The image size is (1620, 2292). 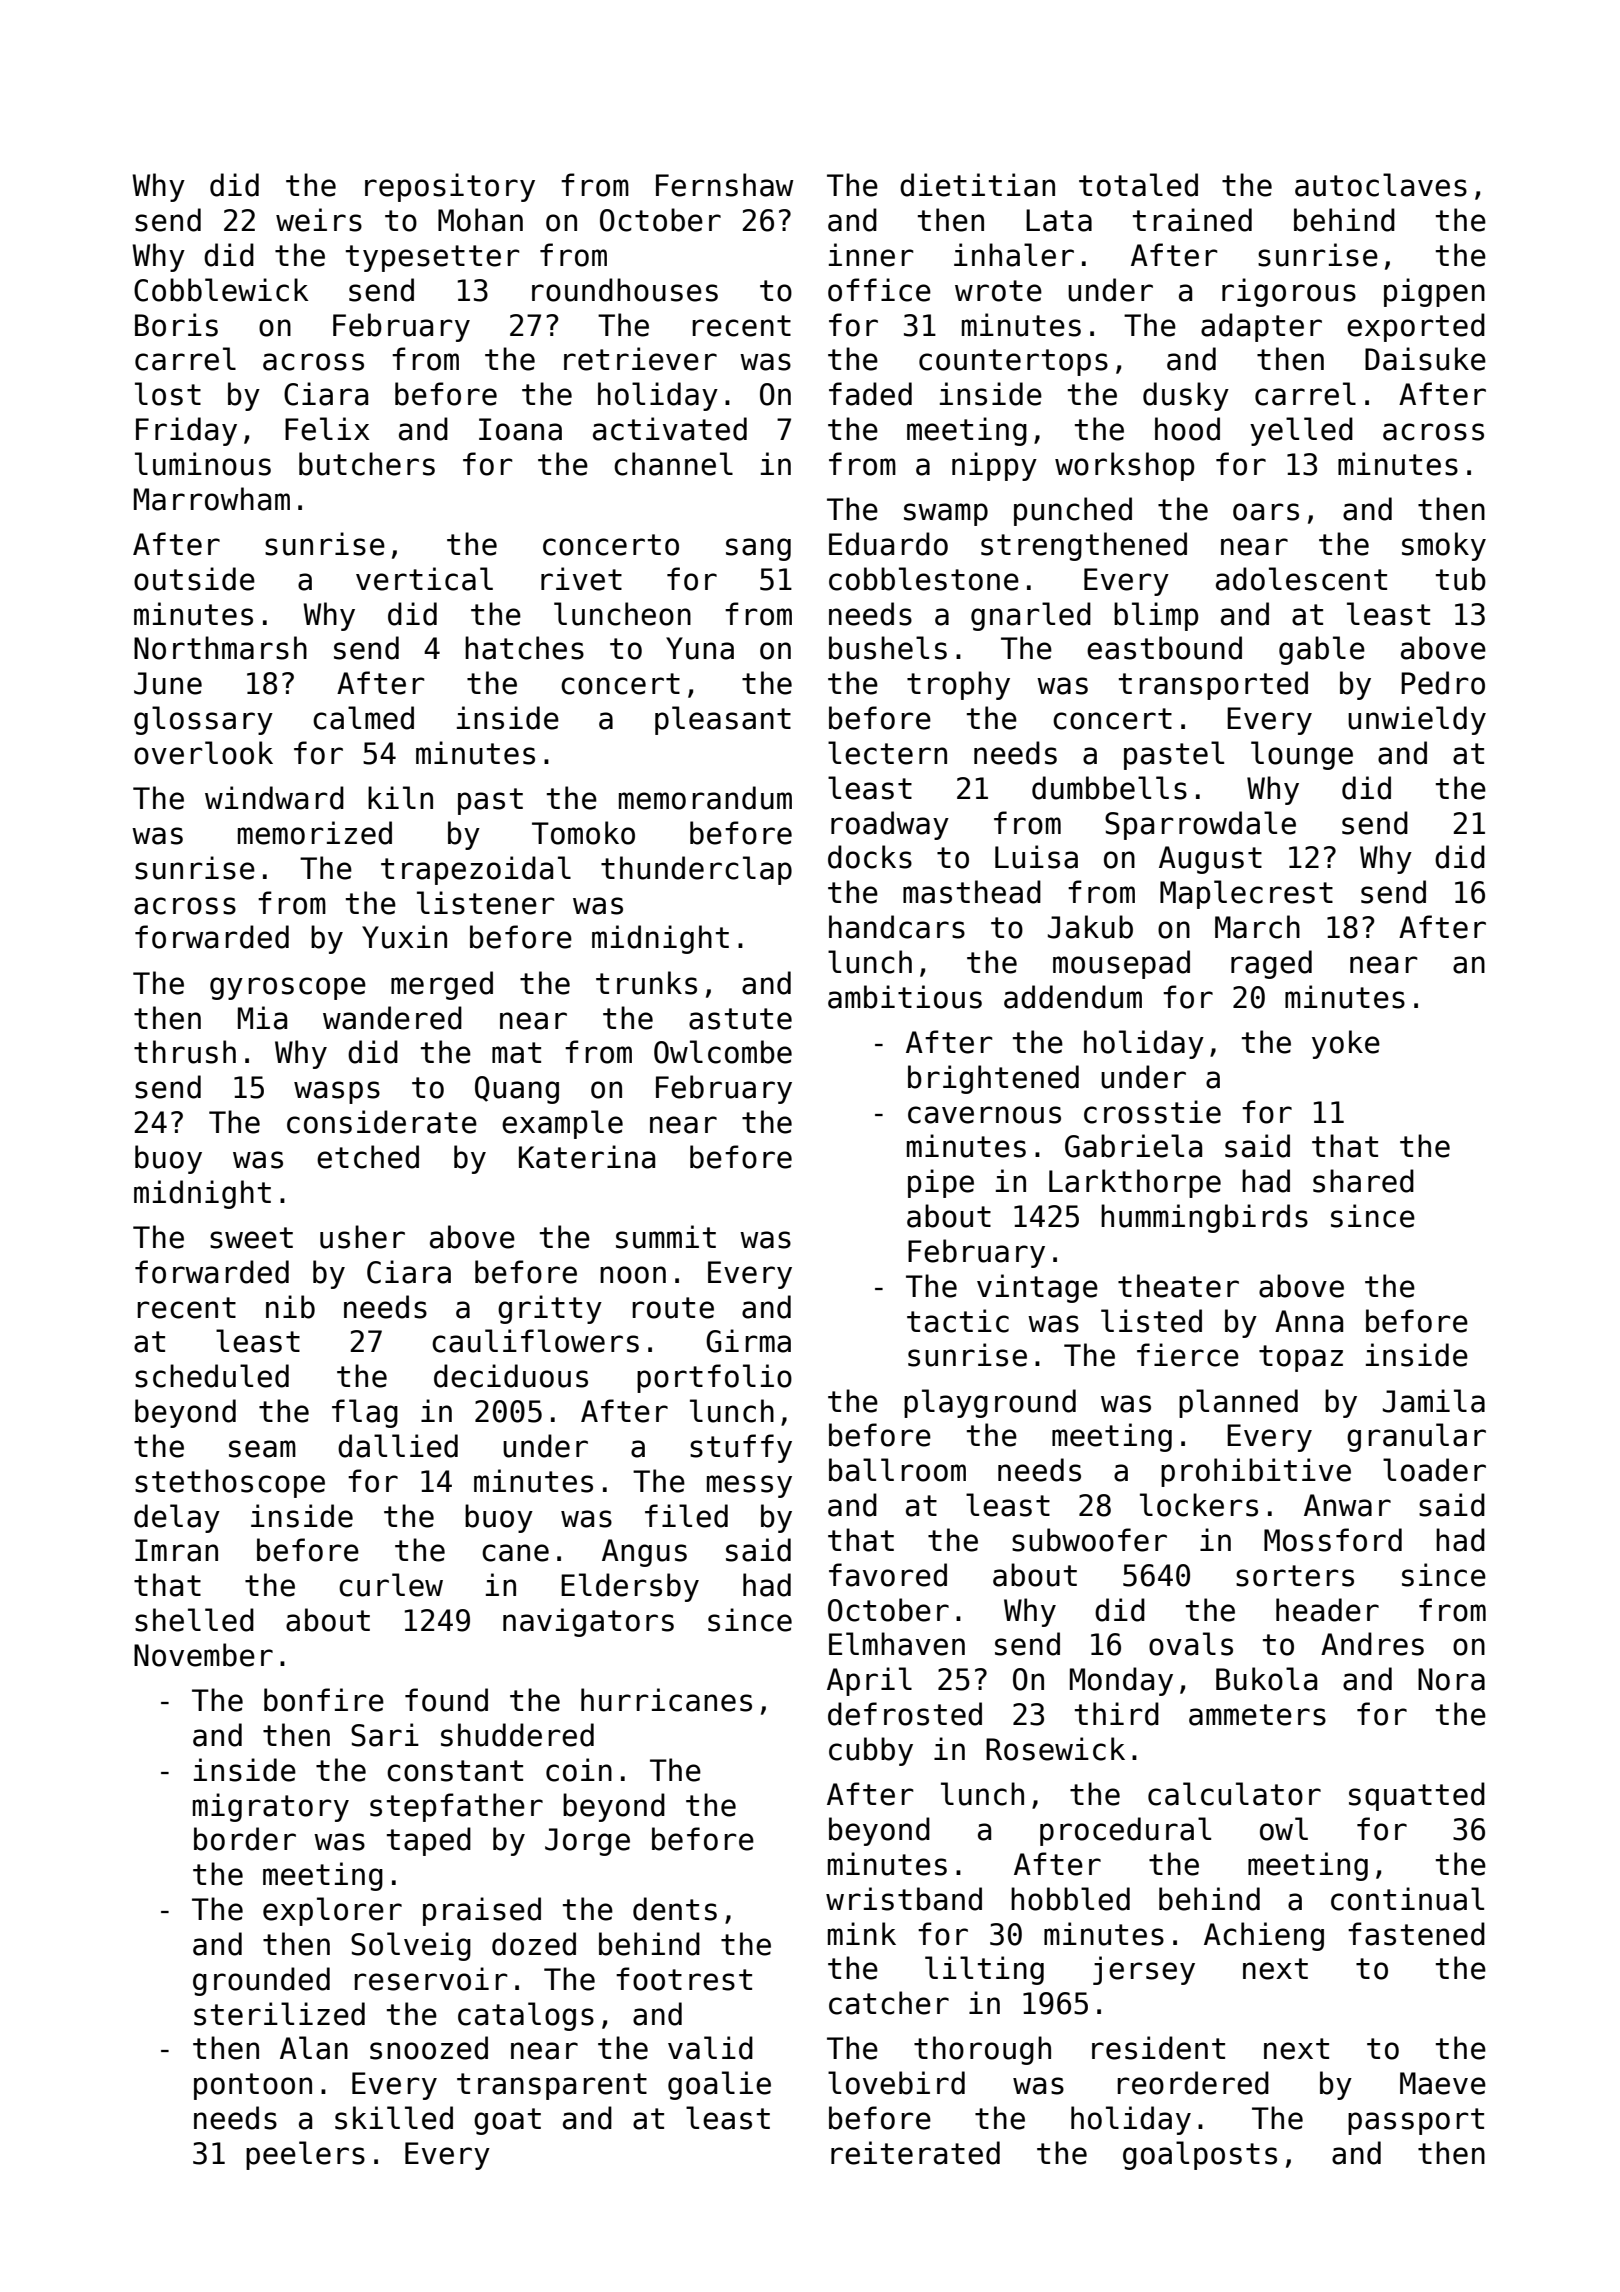 What do you see at coordinates (941, 1183) in the screenshot?
I see `pipe` at bounding box center [941, 1183].
